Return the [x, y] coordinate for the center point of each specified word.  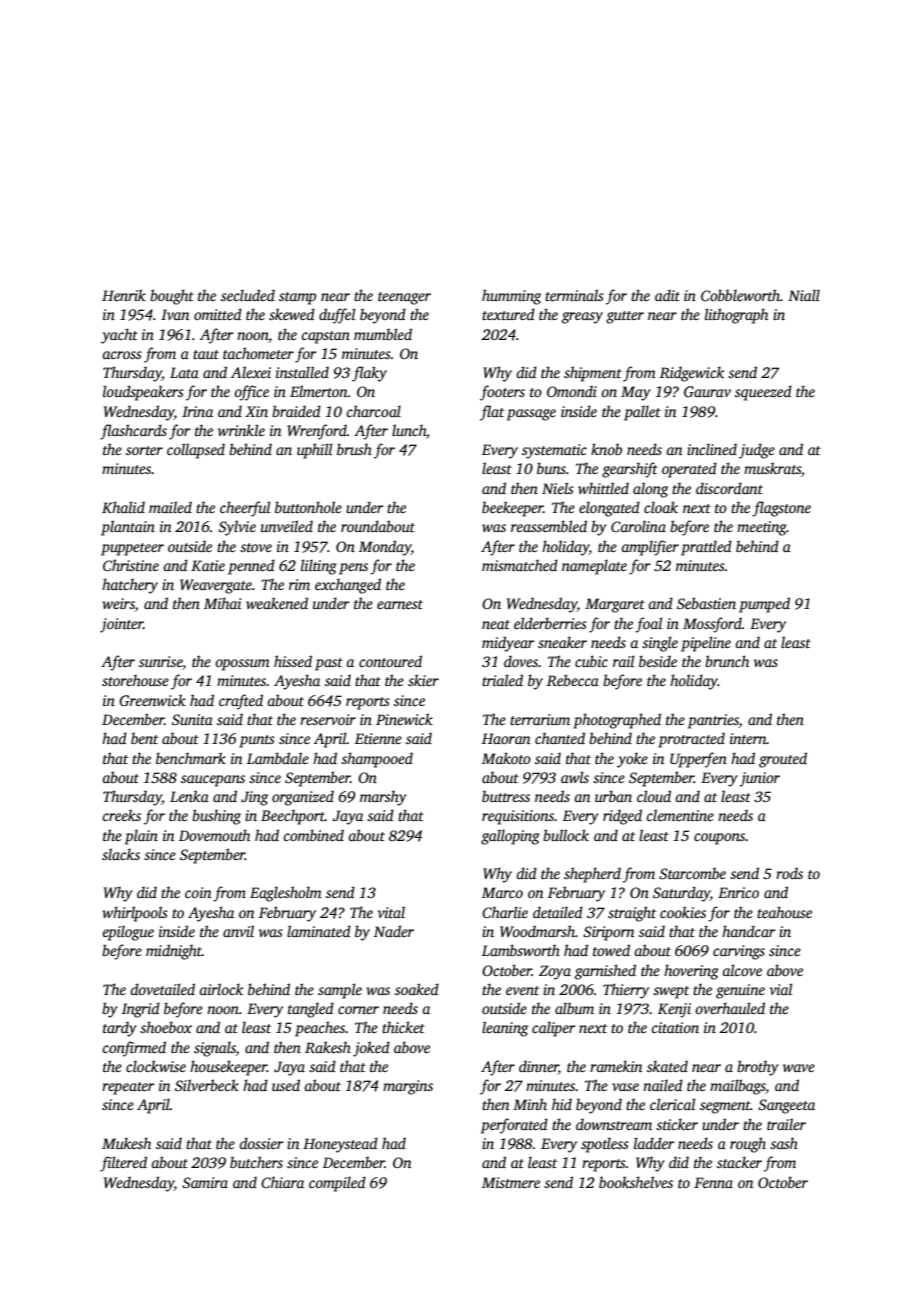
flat [492, 413]
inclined [712, 449]
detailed [558, 912]
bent [144, 738]
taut [206, 354]
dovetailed [163, 989]
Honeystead [340, 1145]
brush [354, 449]
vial [781, 989]
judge [757, 451]
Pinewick [404, 719]
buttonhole [308, 507]
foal [648, 625]
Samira [205, 1182]
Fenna [713, 1182]
